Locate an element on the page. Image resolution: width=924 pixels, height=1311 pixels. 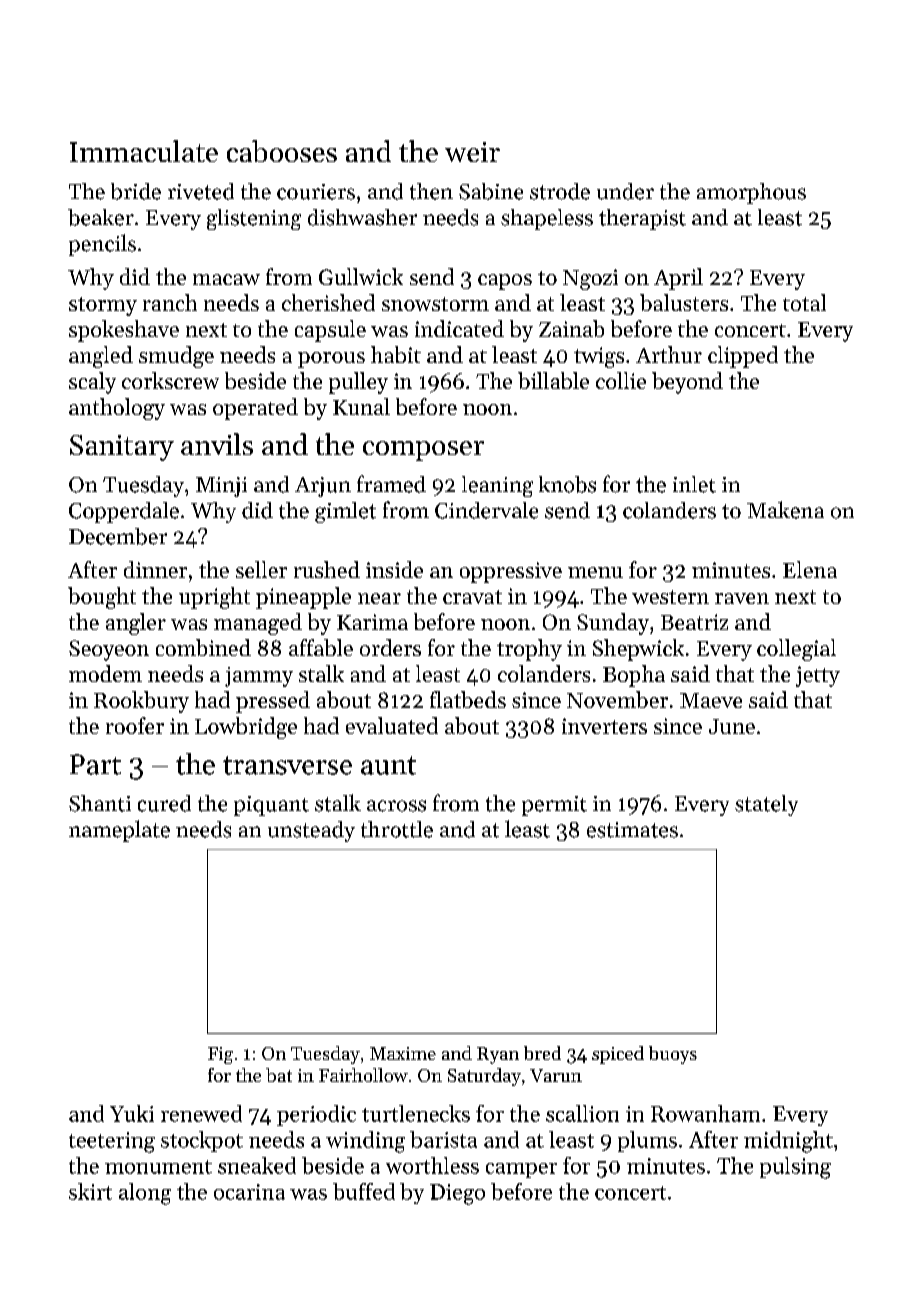
Kunal is located at coordinates (361, 406).
